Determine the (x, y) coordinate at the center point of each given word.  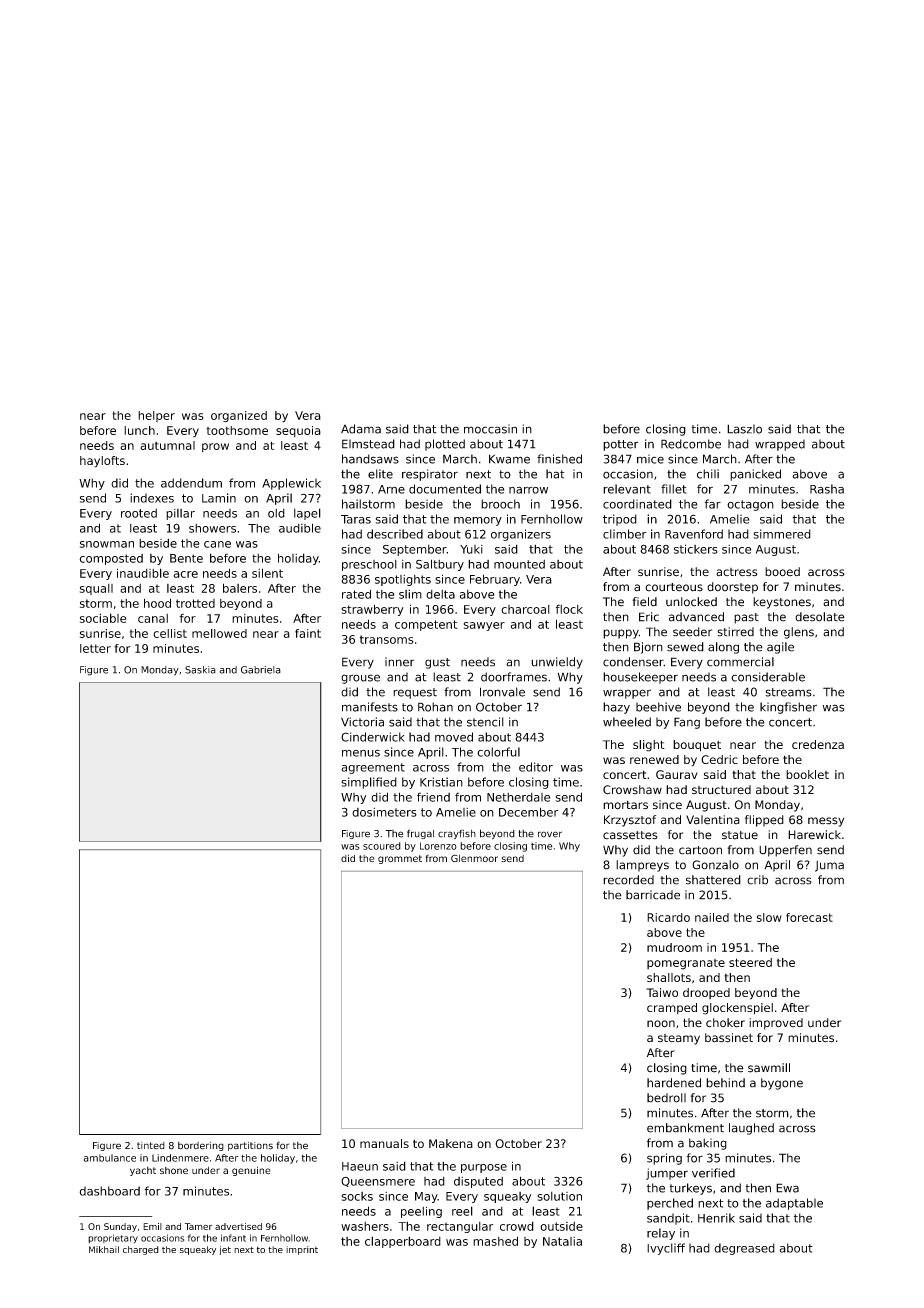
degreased (744, 1249)
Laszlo (744, 429)
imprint (302, 1250)
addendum (191, 483)
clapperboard (403, 1242)
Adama (361, 429)
